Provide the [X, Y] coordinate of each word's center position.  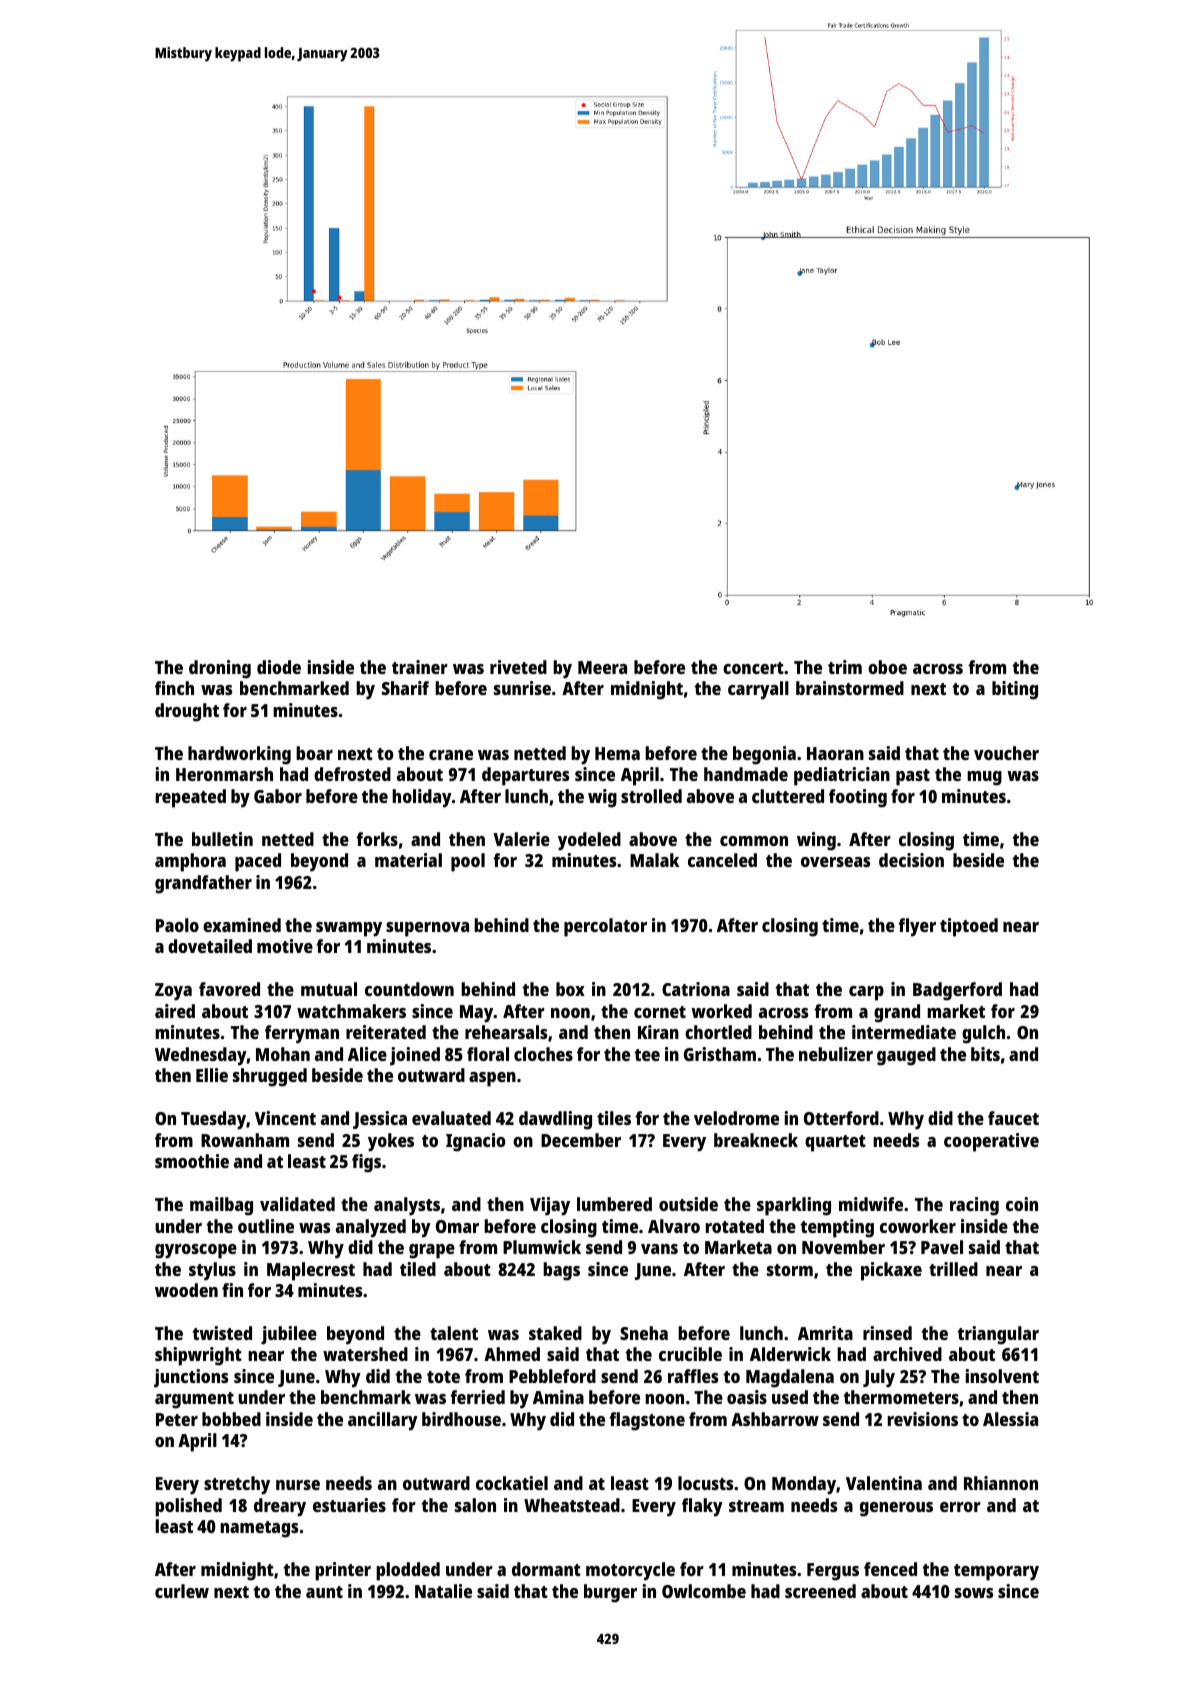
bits [985, 1054]
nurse [298, 1485]
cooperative [991, 1142]
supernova [427, 929]
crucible [690, 1354]
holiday [422, 798]
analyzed [371, 1228]
